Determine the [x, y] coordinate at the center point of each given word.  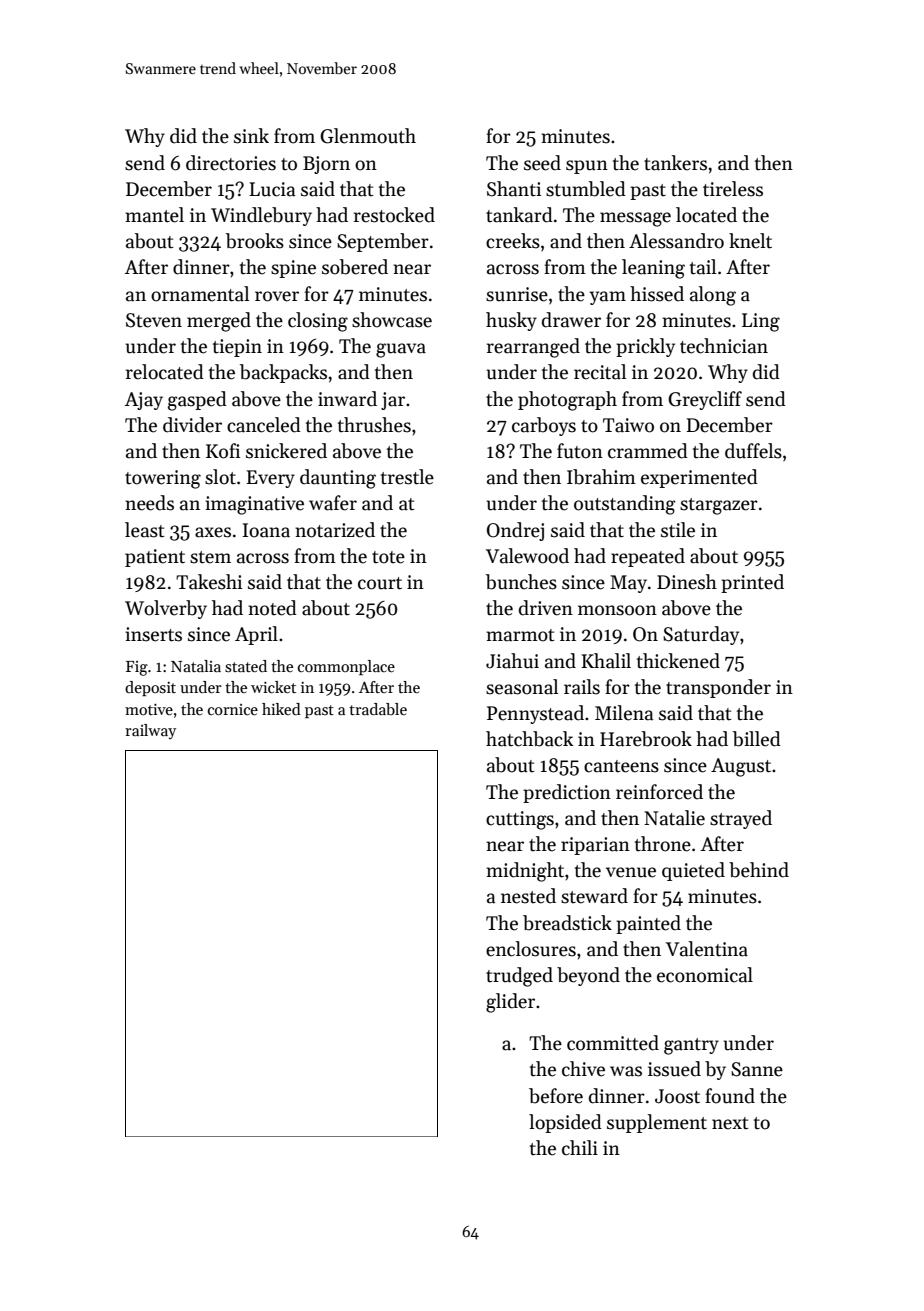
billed [757, 739]
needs [149, 503]
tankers [675, 163]
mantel [154, 215]
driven [546, 608]
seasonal [522, 687]
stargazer [719, 506]
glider [510, 1003]
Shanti [514, 189]
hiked [281, 709]
